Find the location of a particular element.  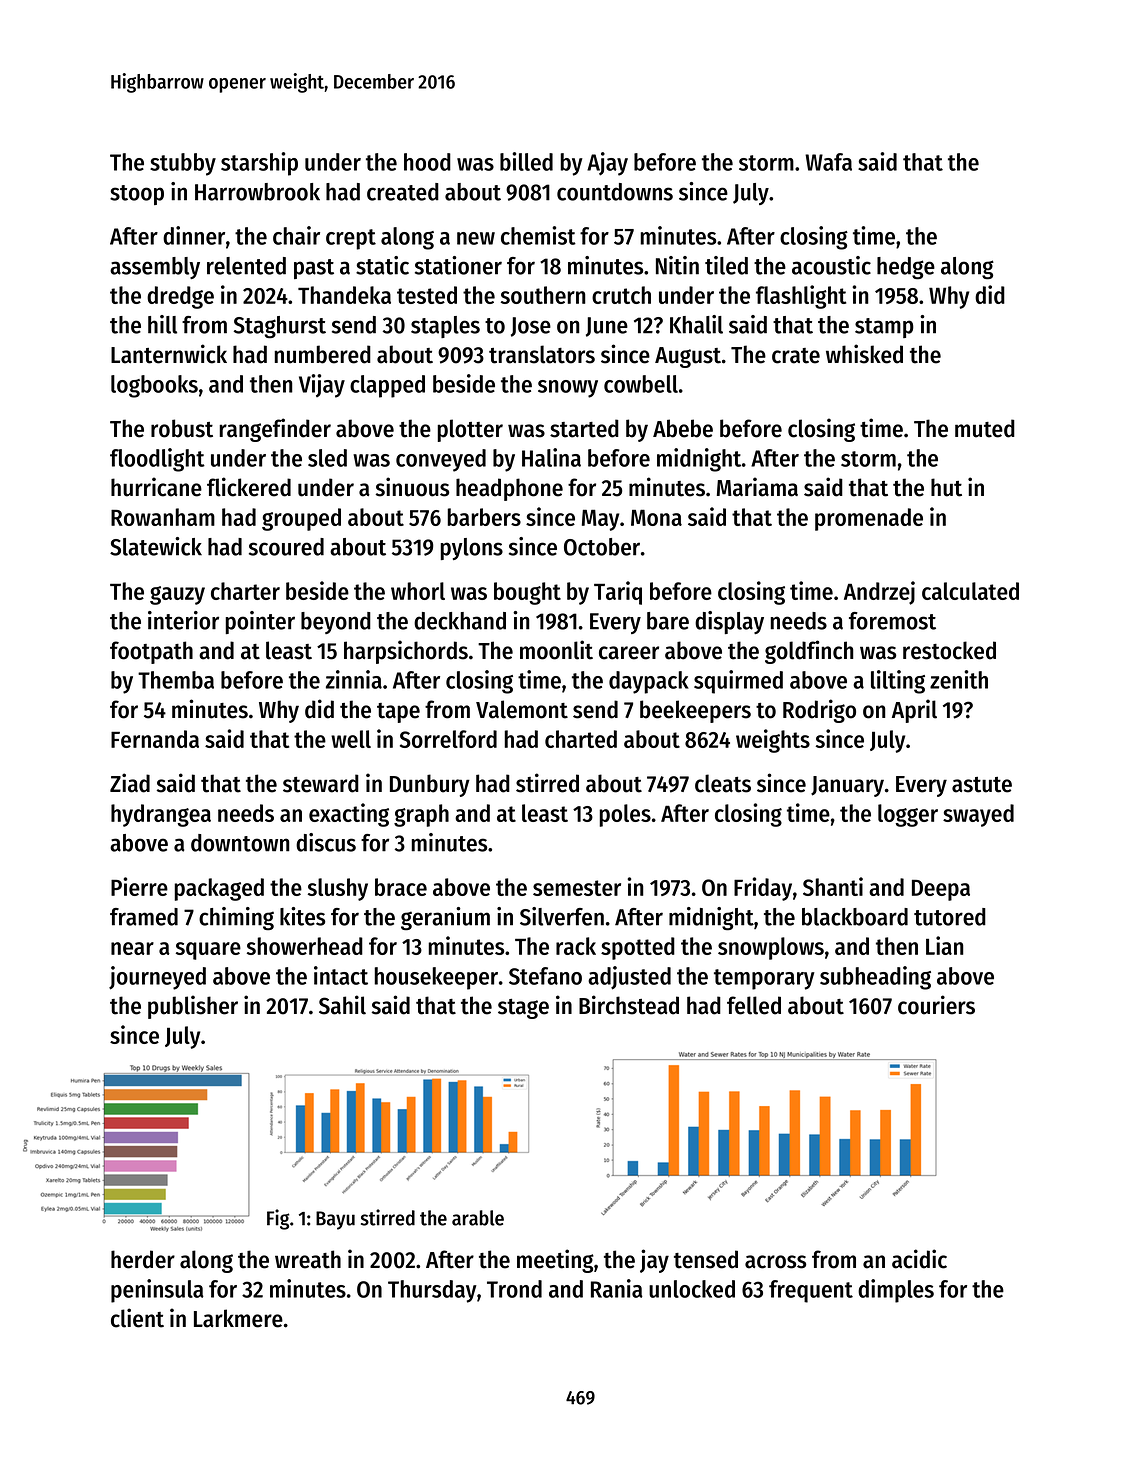

Wafa is located at coordinates (828, 162).
